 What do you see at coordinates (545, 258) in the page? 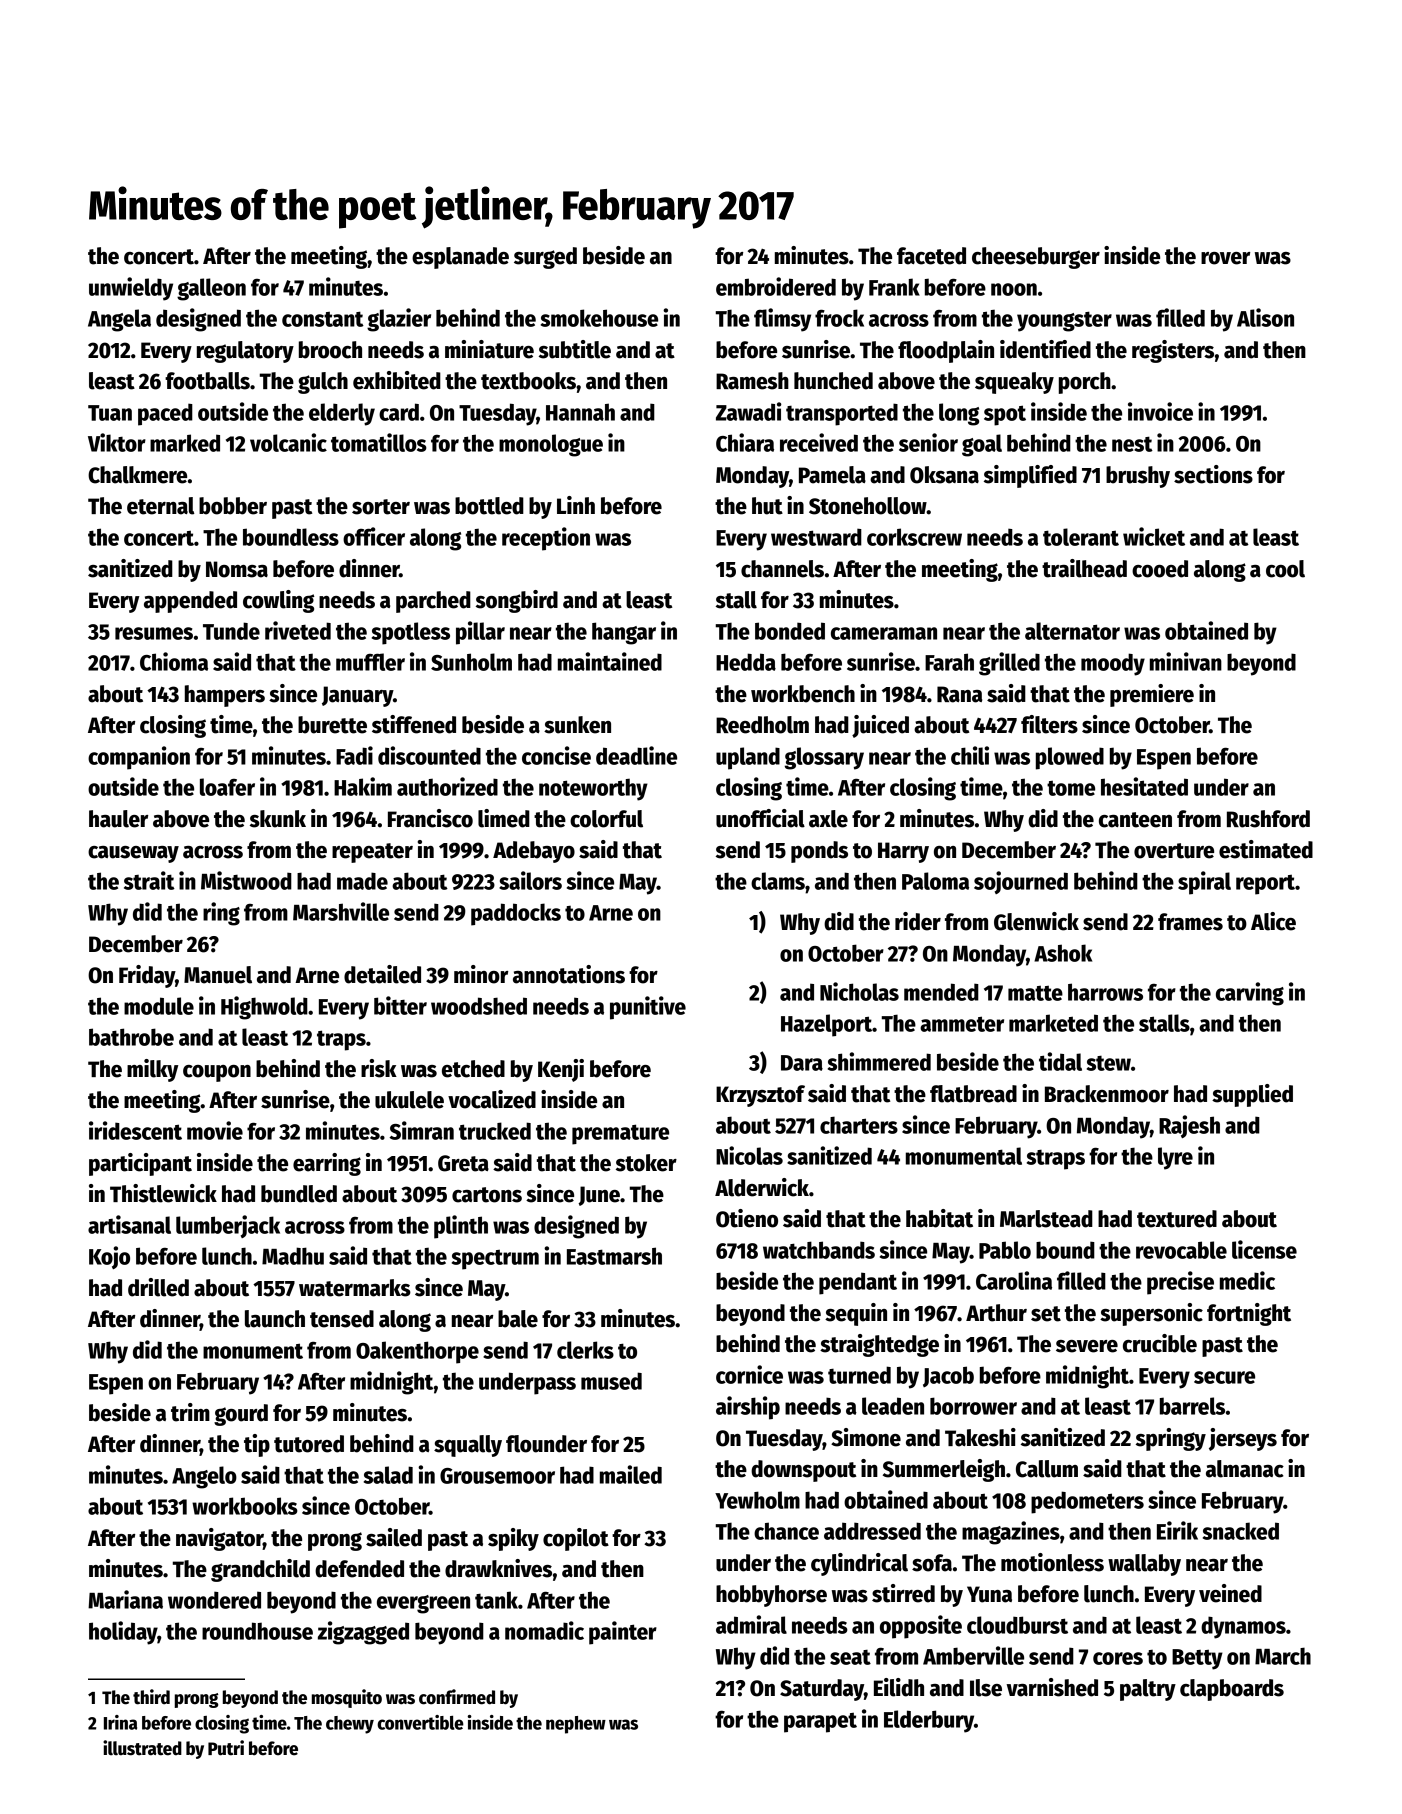
I see `surged` at bounding box center [545, 258].
